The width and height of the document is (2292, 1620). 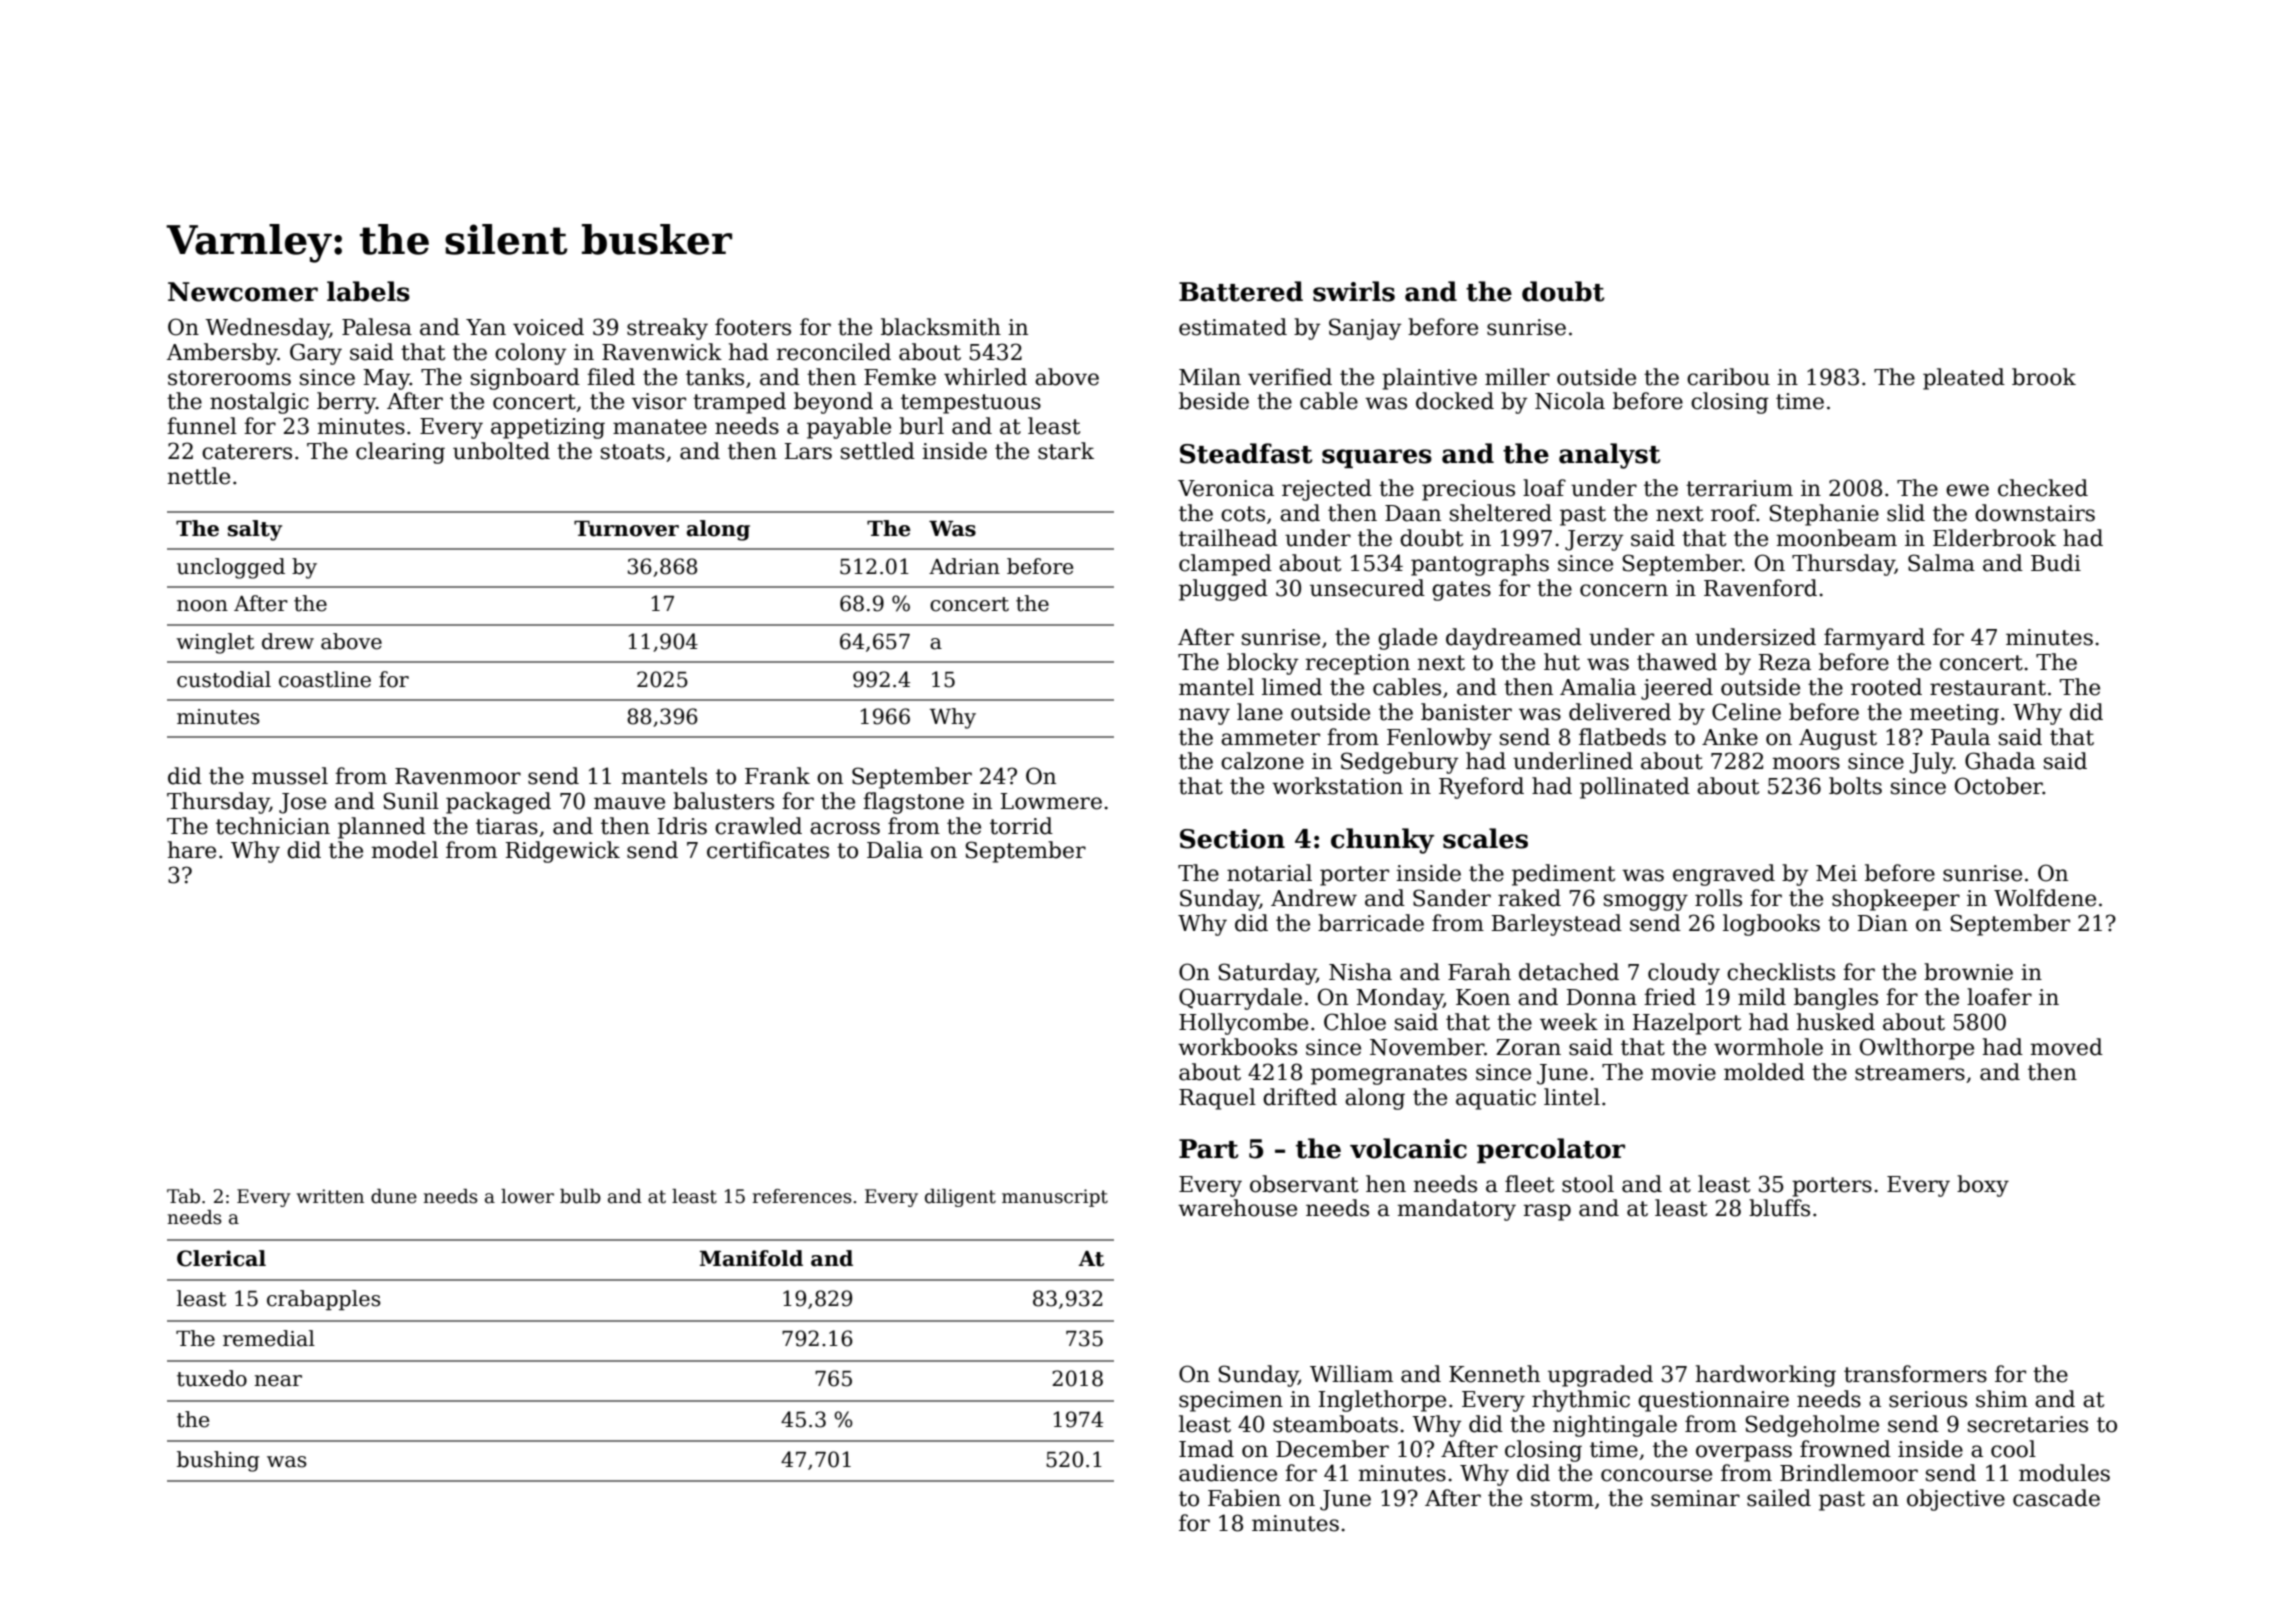 What do you see at coordinates (1206, 1449) in the document?
I see `Imad` at bounding box center [1206, 1449].
